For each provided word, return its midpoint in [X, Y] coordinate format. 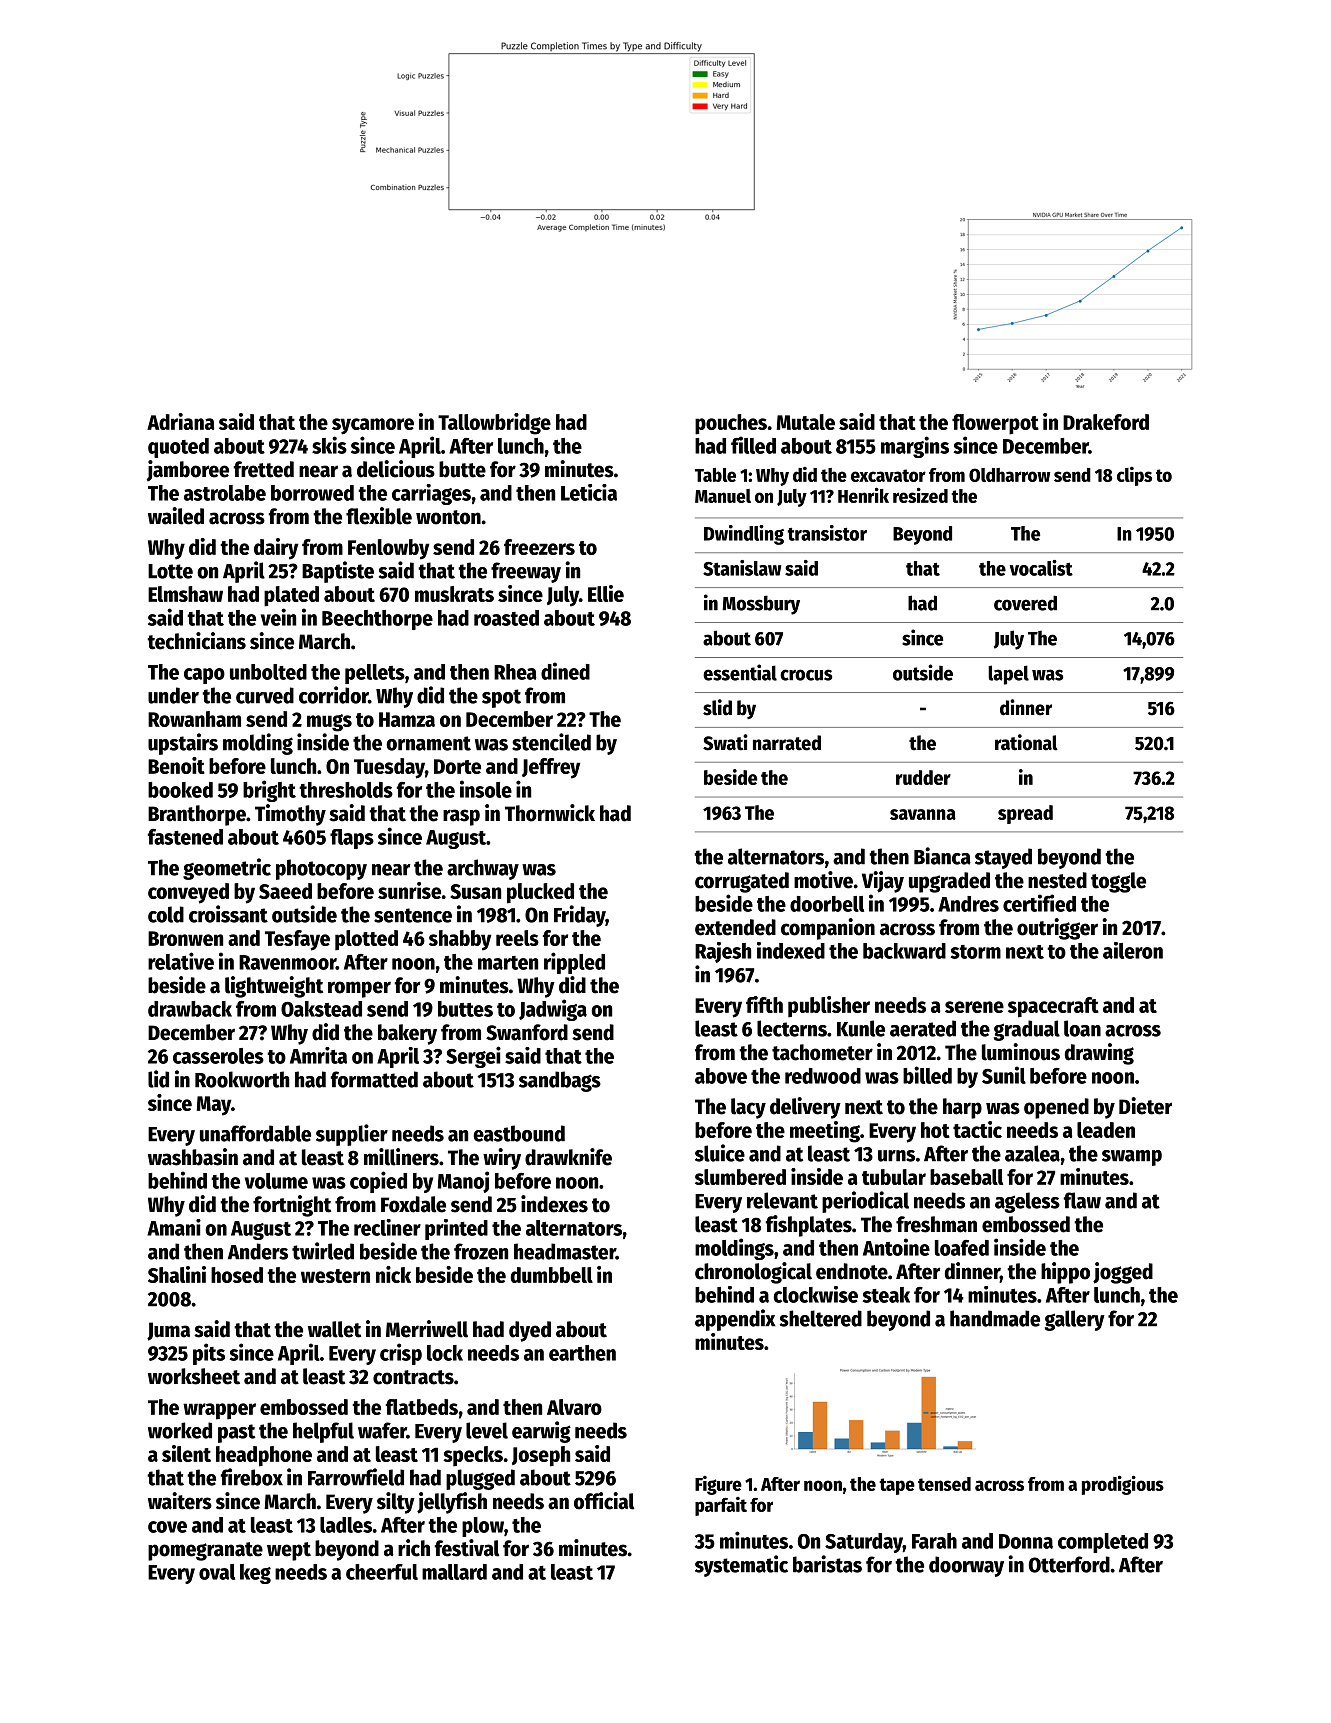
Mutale [806, 422]
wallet [334, 1329]
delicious [396, 469]
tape [897, 1486]
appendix [735, 1320]
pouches [731, 424]
